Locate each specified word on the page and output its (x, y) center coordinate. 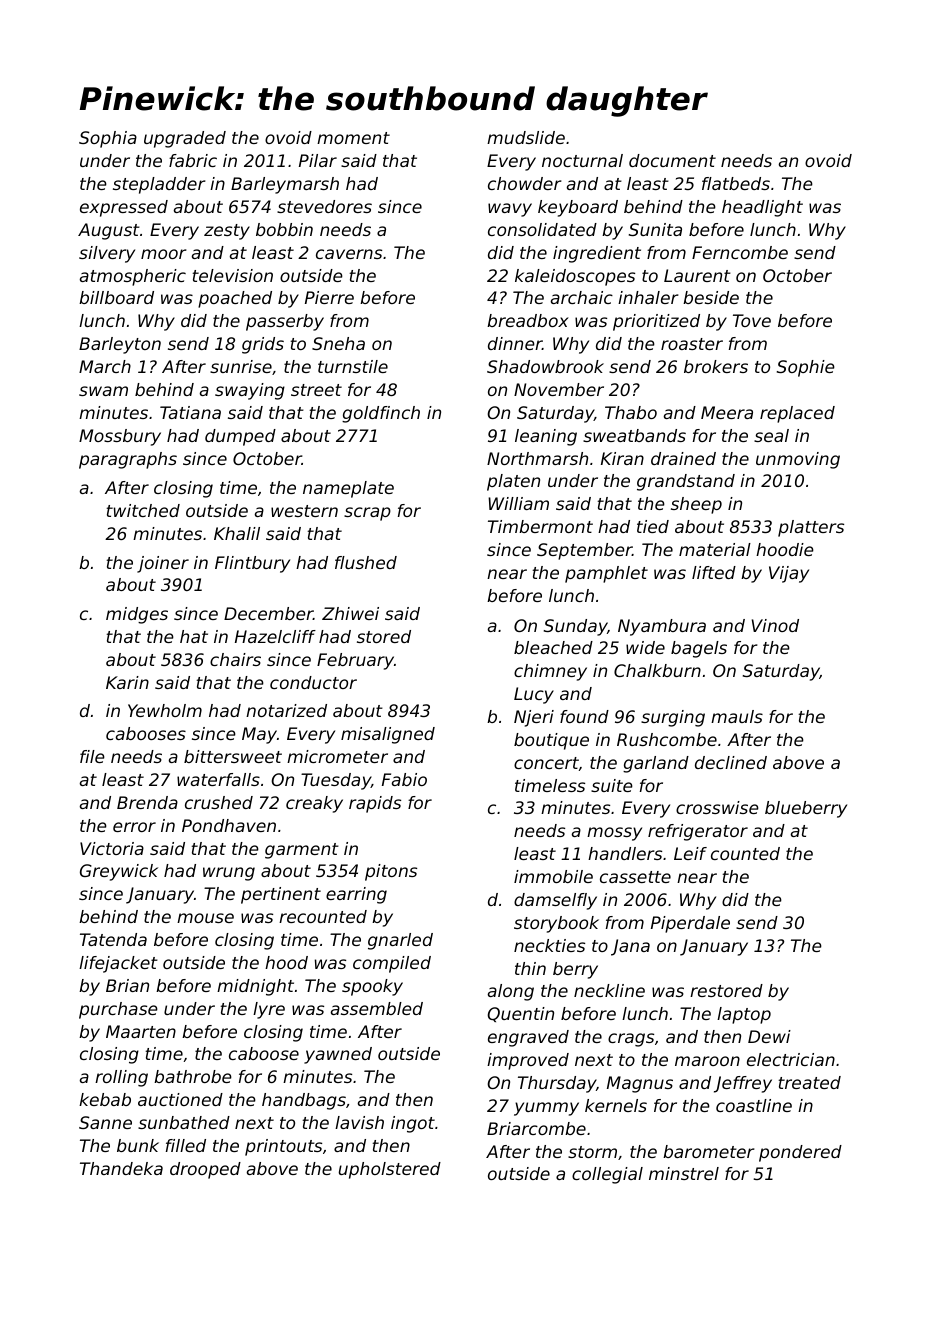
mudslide (526, 137)
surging (673, 718)
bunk (138, 1145)
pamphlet (606, 574)
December (268, 613)
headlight (762, 208)
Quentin (520, 1014)
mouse (205, 918)
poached (235, 299)
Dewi (769, 1036)
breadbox (528, 320)
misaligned (388, 735)
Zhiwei (350, 613)
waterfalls (218, 779)
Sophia (108, 139)
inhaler (648, 297)
